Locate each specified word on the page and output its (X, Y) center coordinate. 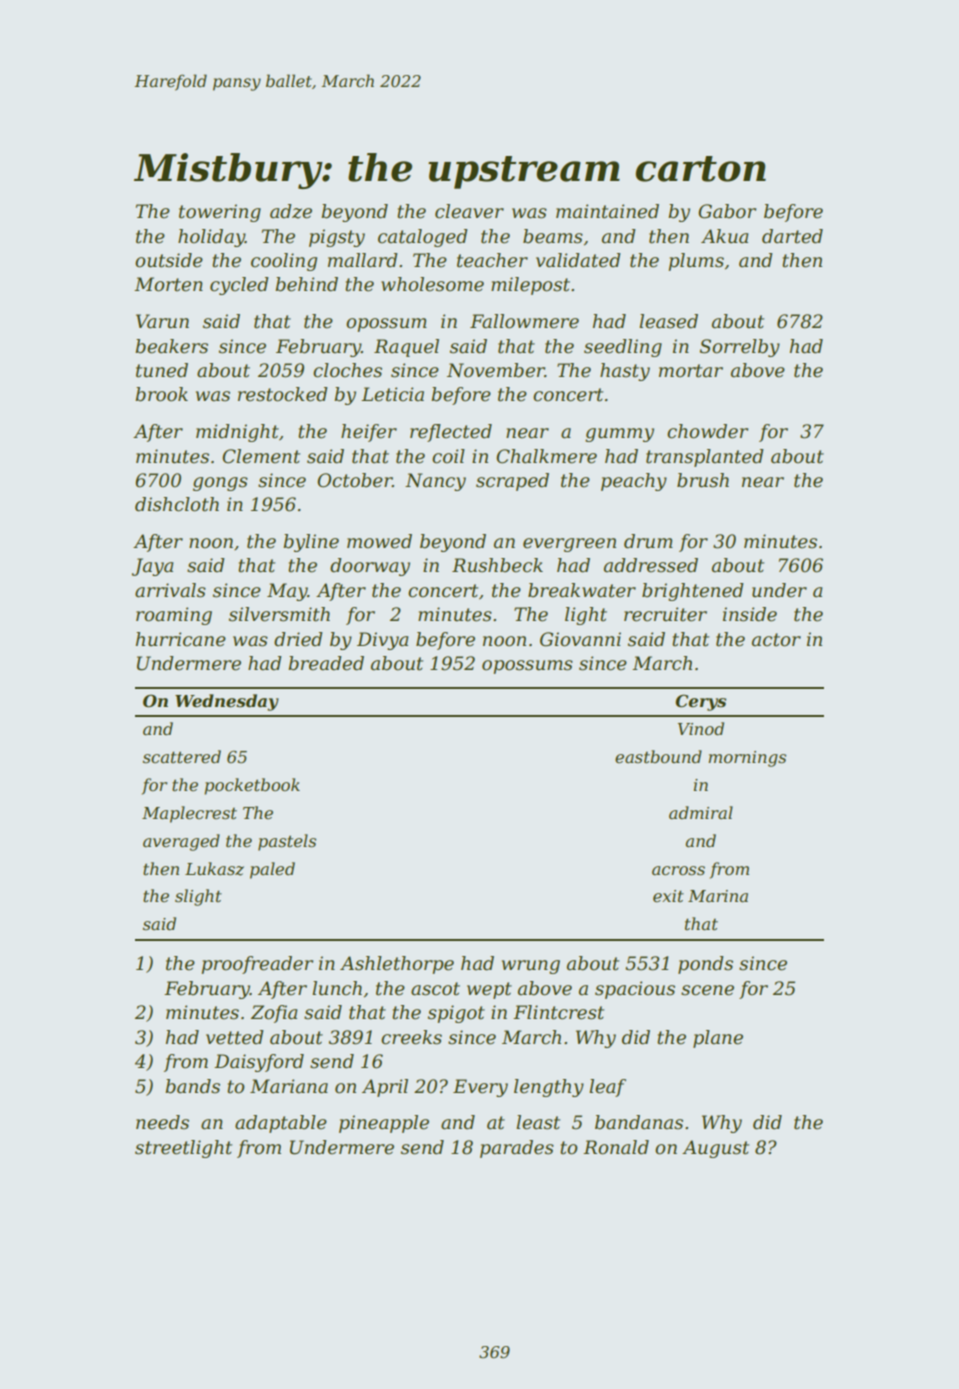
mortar (691, 371)
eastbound (658, 756)
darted (792, 236)
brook (161, 394)
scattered (182, 756)
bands (192, 1086)
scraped (512, 482)
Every (480, 1088)
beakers (171, 346)
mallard (363, 260)
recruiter (665, 614)
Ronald (616, 1147)
